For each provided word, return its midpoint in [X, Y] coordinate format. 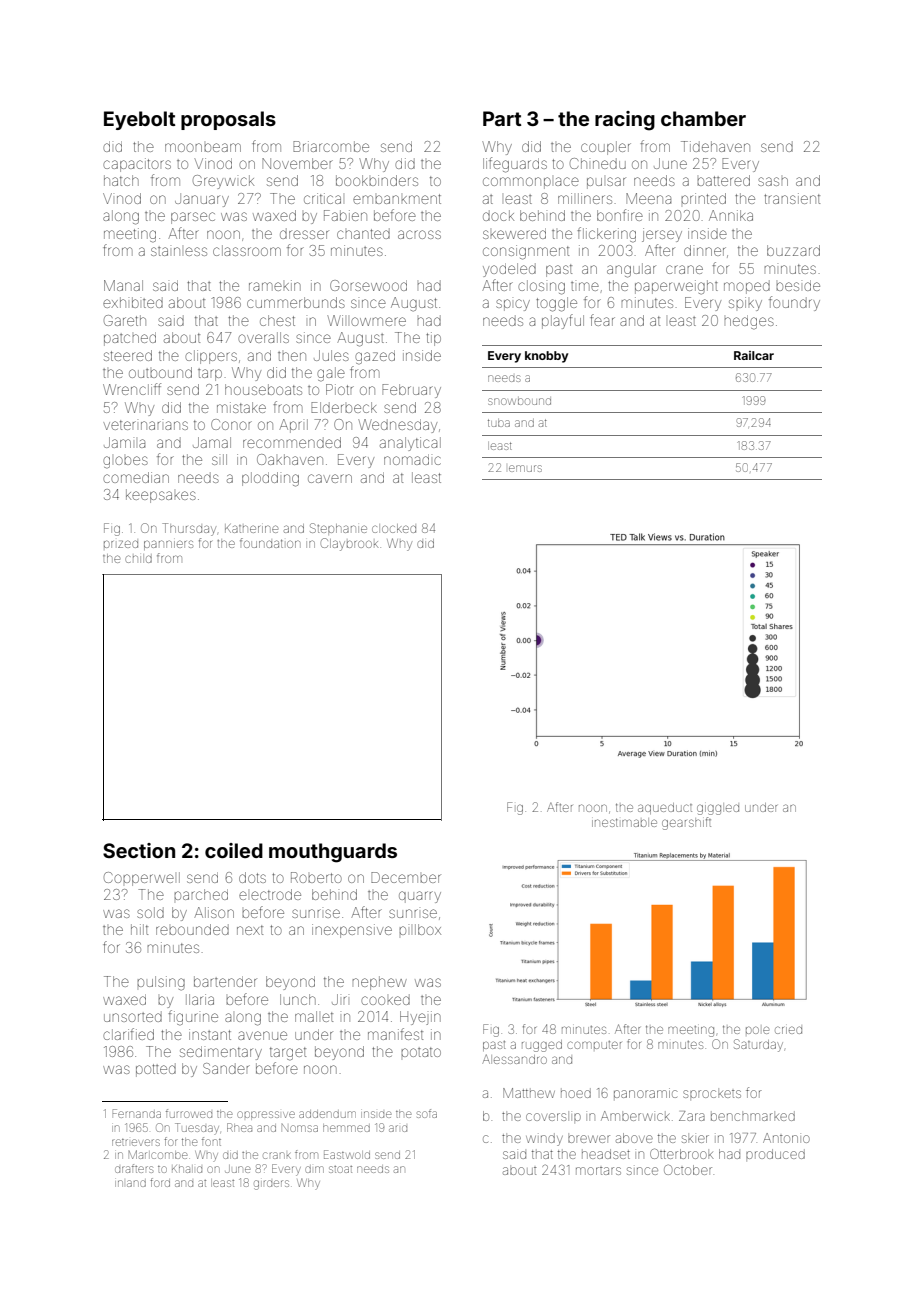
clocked [394, 528]
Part [502, 118]
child [138, 559]
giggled [718, 809]
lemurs [525, 468]
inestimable [624, 822]
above [634, 1138]
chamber [703, 118]
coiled [234, 850]
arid [398, 1128]
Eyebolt [139, 120]
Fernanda [137, 1113]
